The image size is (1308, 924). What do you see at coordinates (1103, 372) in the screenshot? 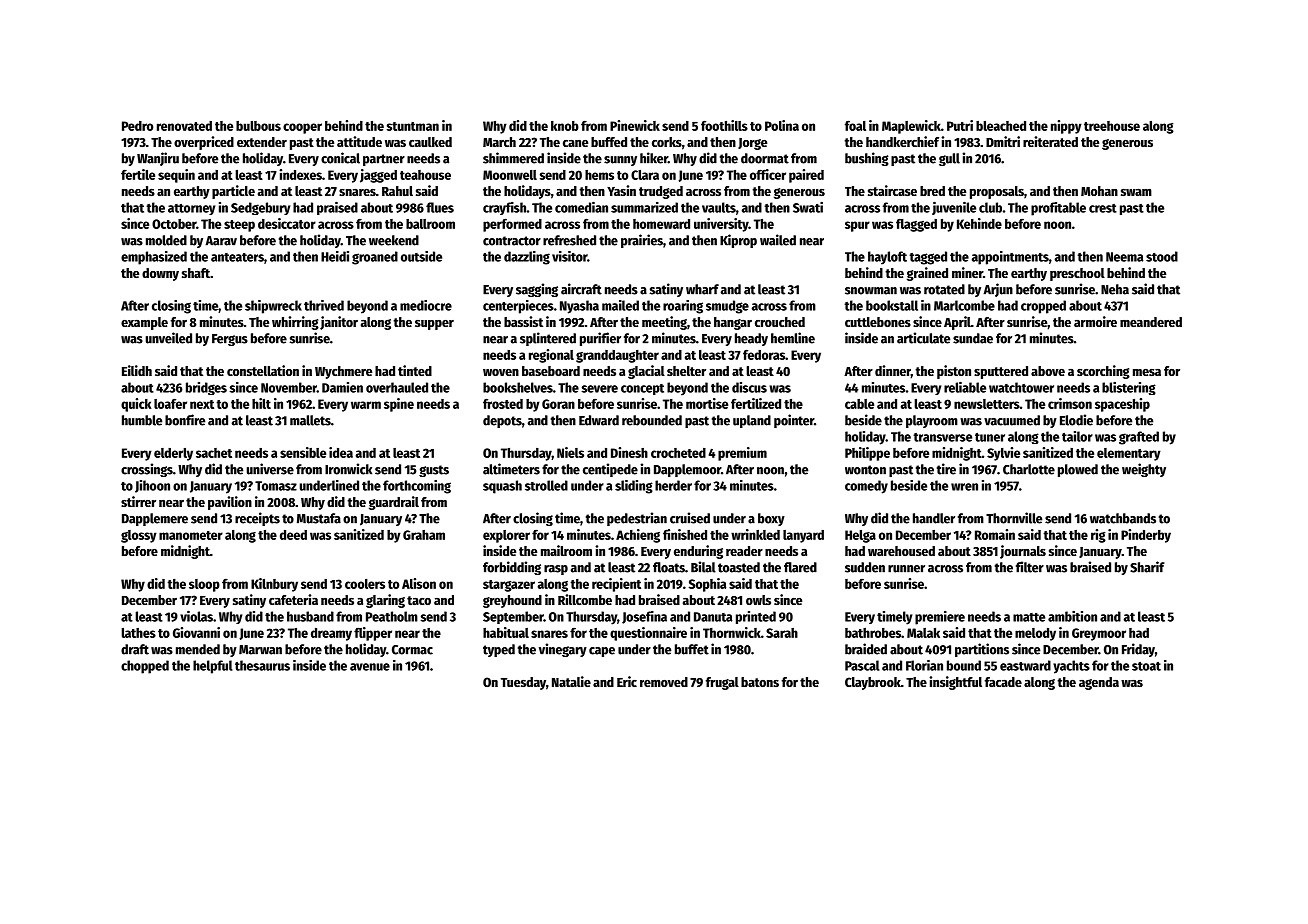
I see `scorching` at bounding box center [1103, 372].
